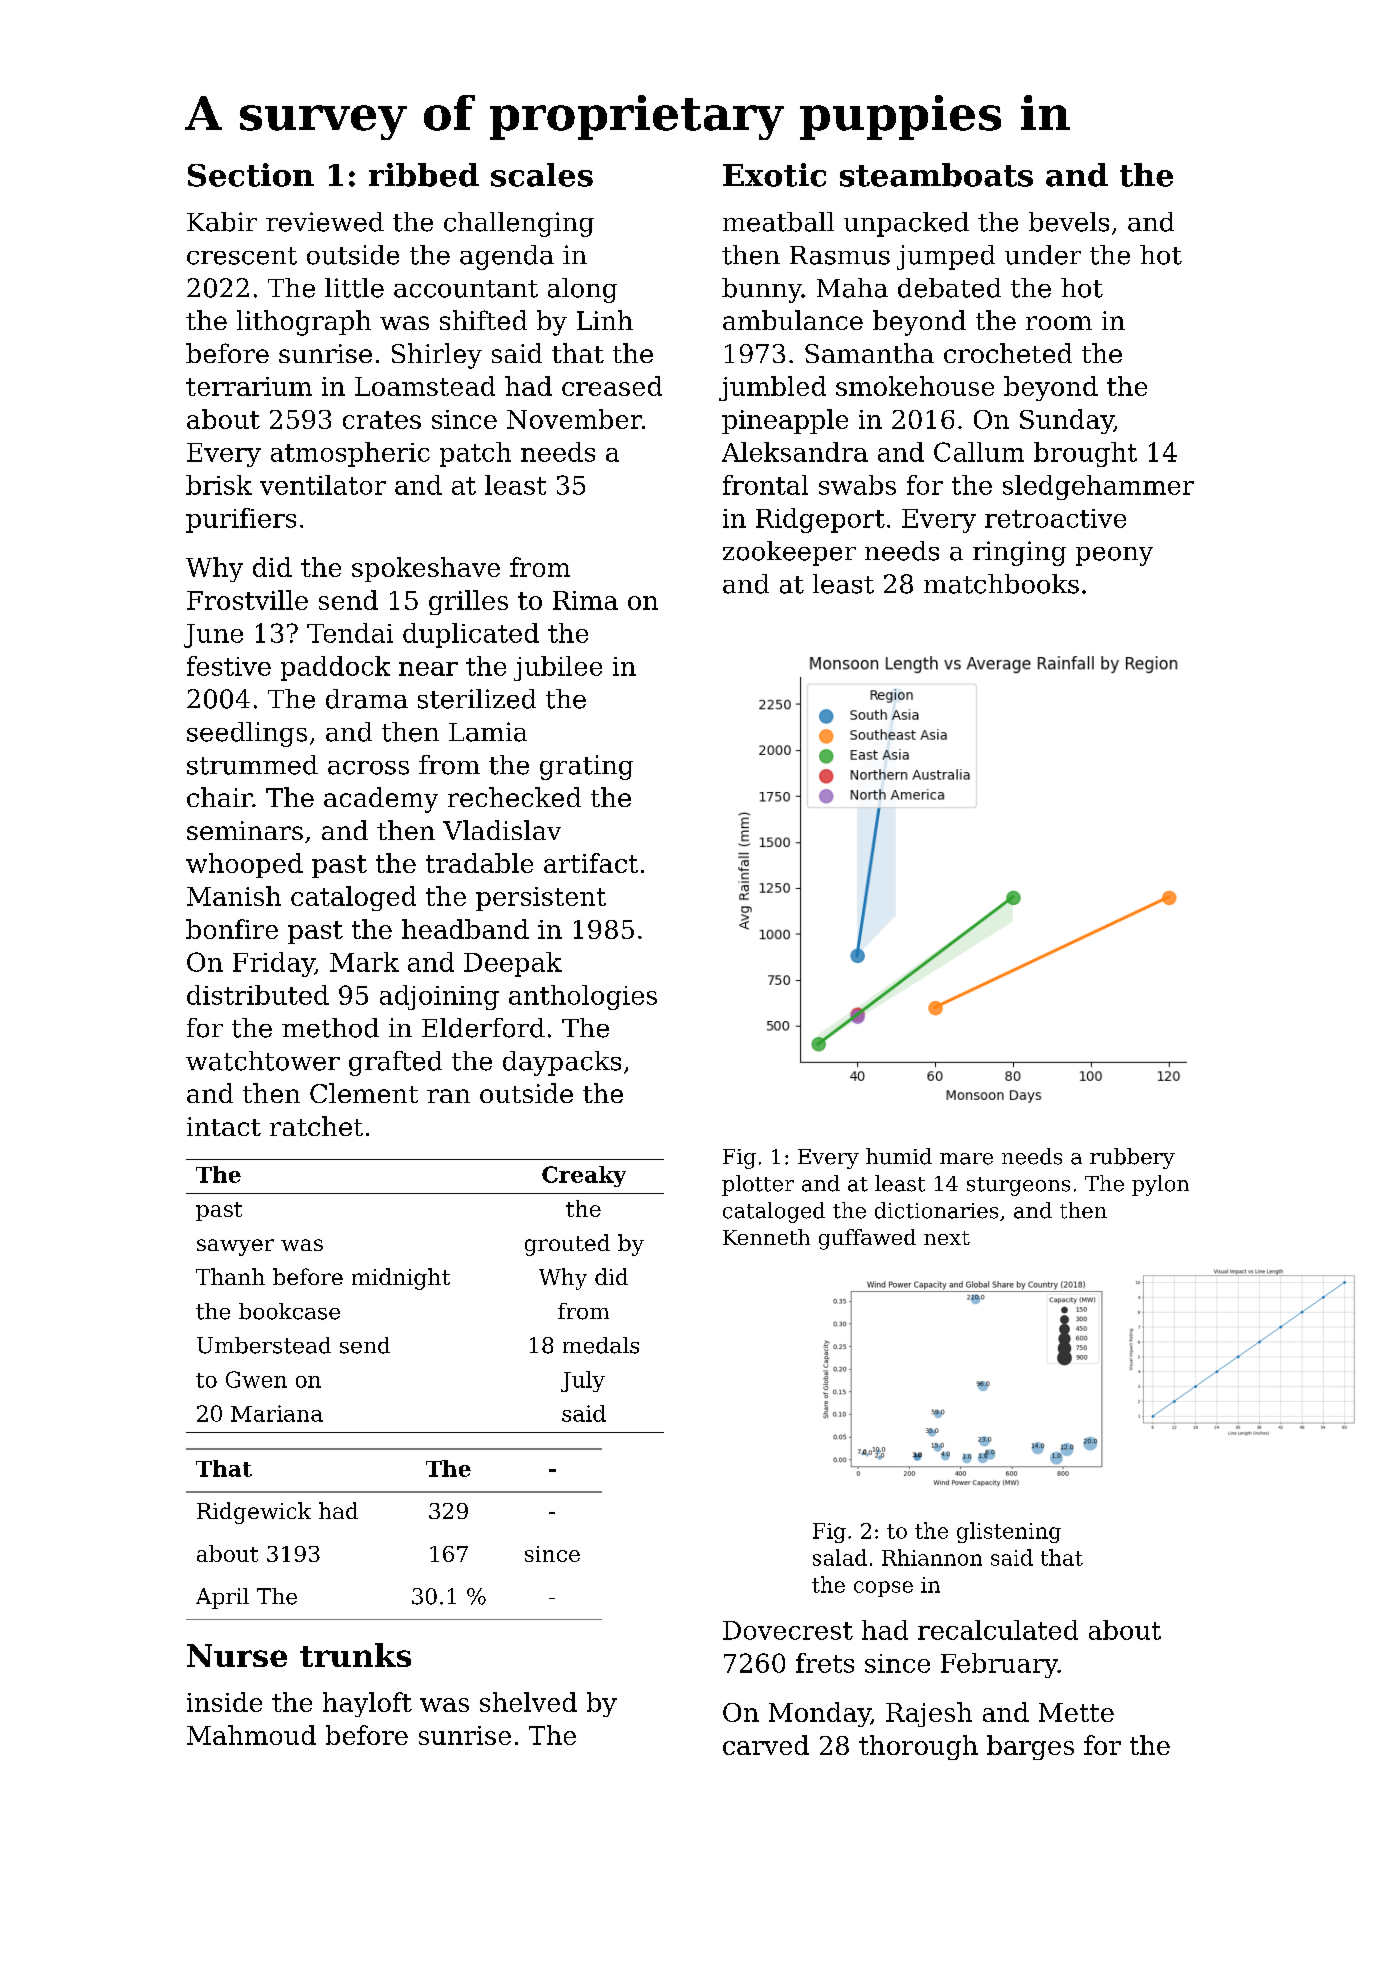 The width and height of the page is (1386, 1969). I want to click on Manish, so click(234, 896).
